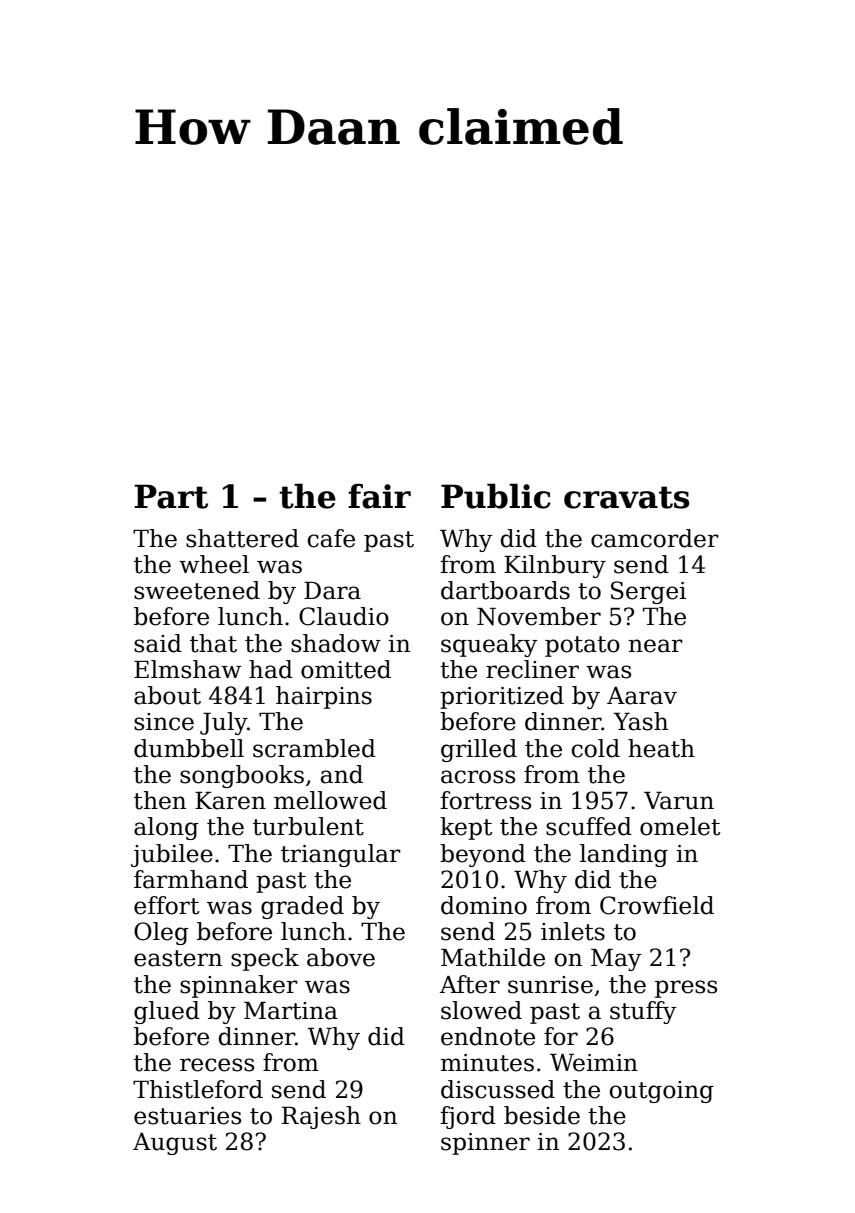 The image size is (855, 1213). What do you see at coordinates (550, 985) in the page?
I see `sunrise` at bounding box center [550, 985].
